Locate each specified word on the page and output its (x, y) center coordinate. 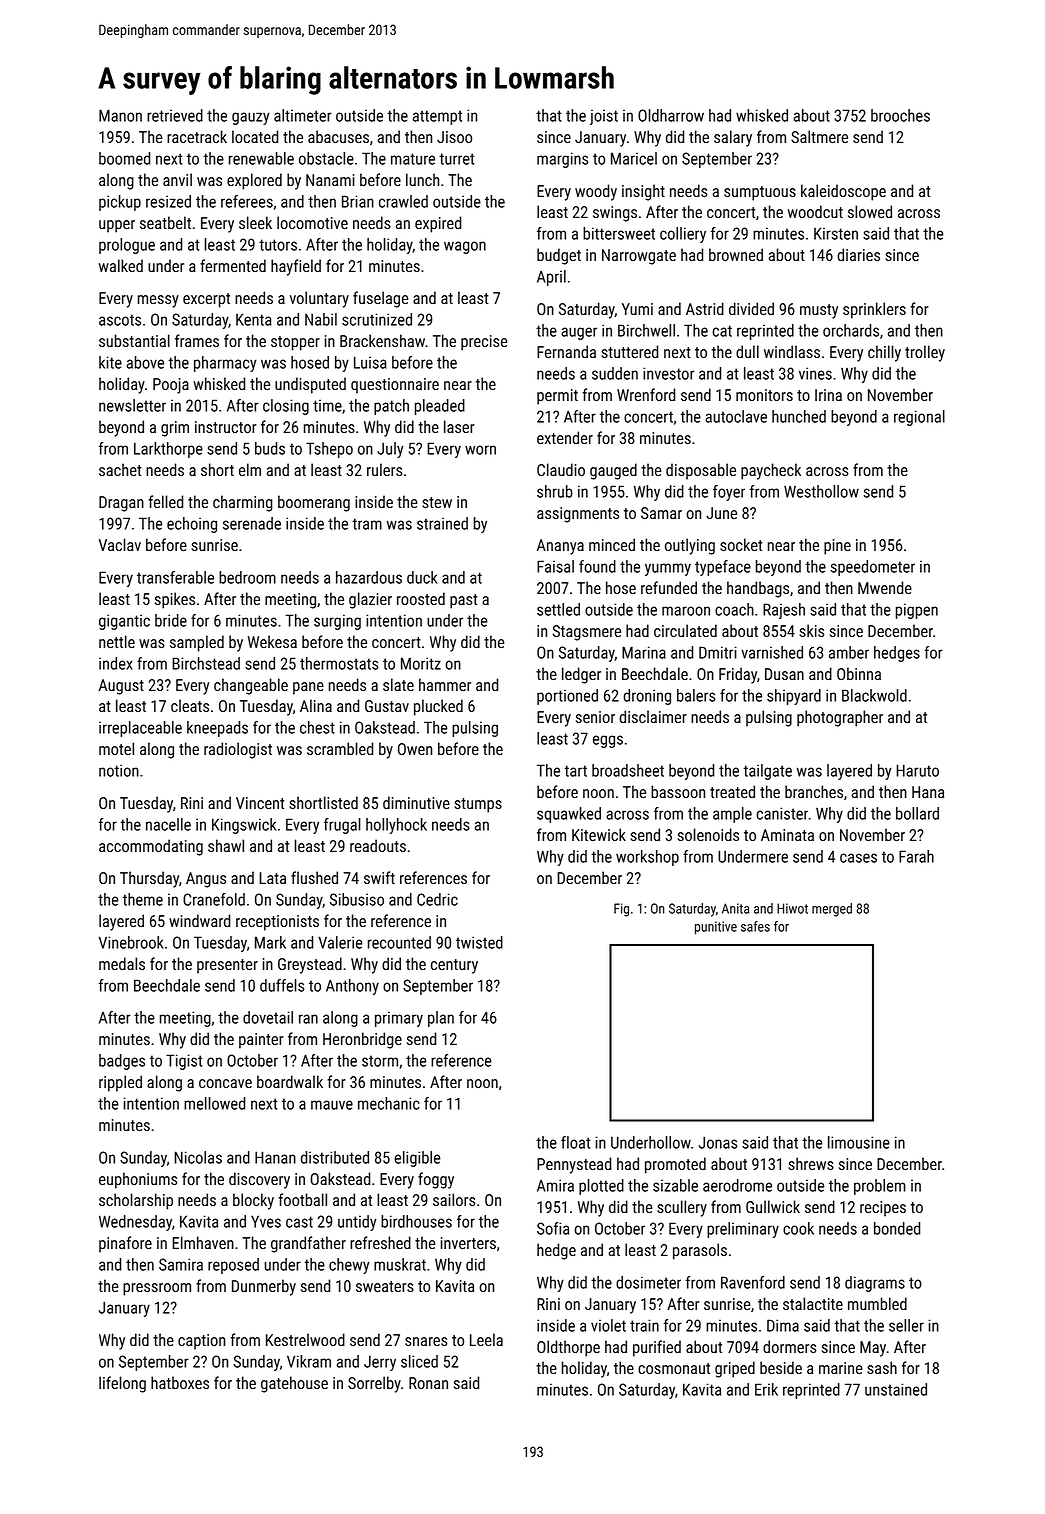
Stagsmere (587, 633)
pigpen (917, 611)
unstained (896, 1389)
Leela (486, 1339)
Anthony (352, 987)
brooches (900, 115)
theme (143, 899)
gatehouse (294, 1384)
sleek (255, 222)
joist (604, 117)
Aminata (787, 835)
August (121, 687)
